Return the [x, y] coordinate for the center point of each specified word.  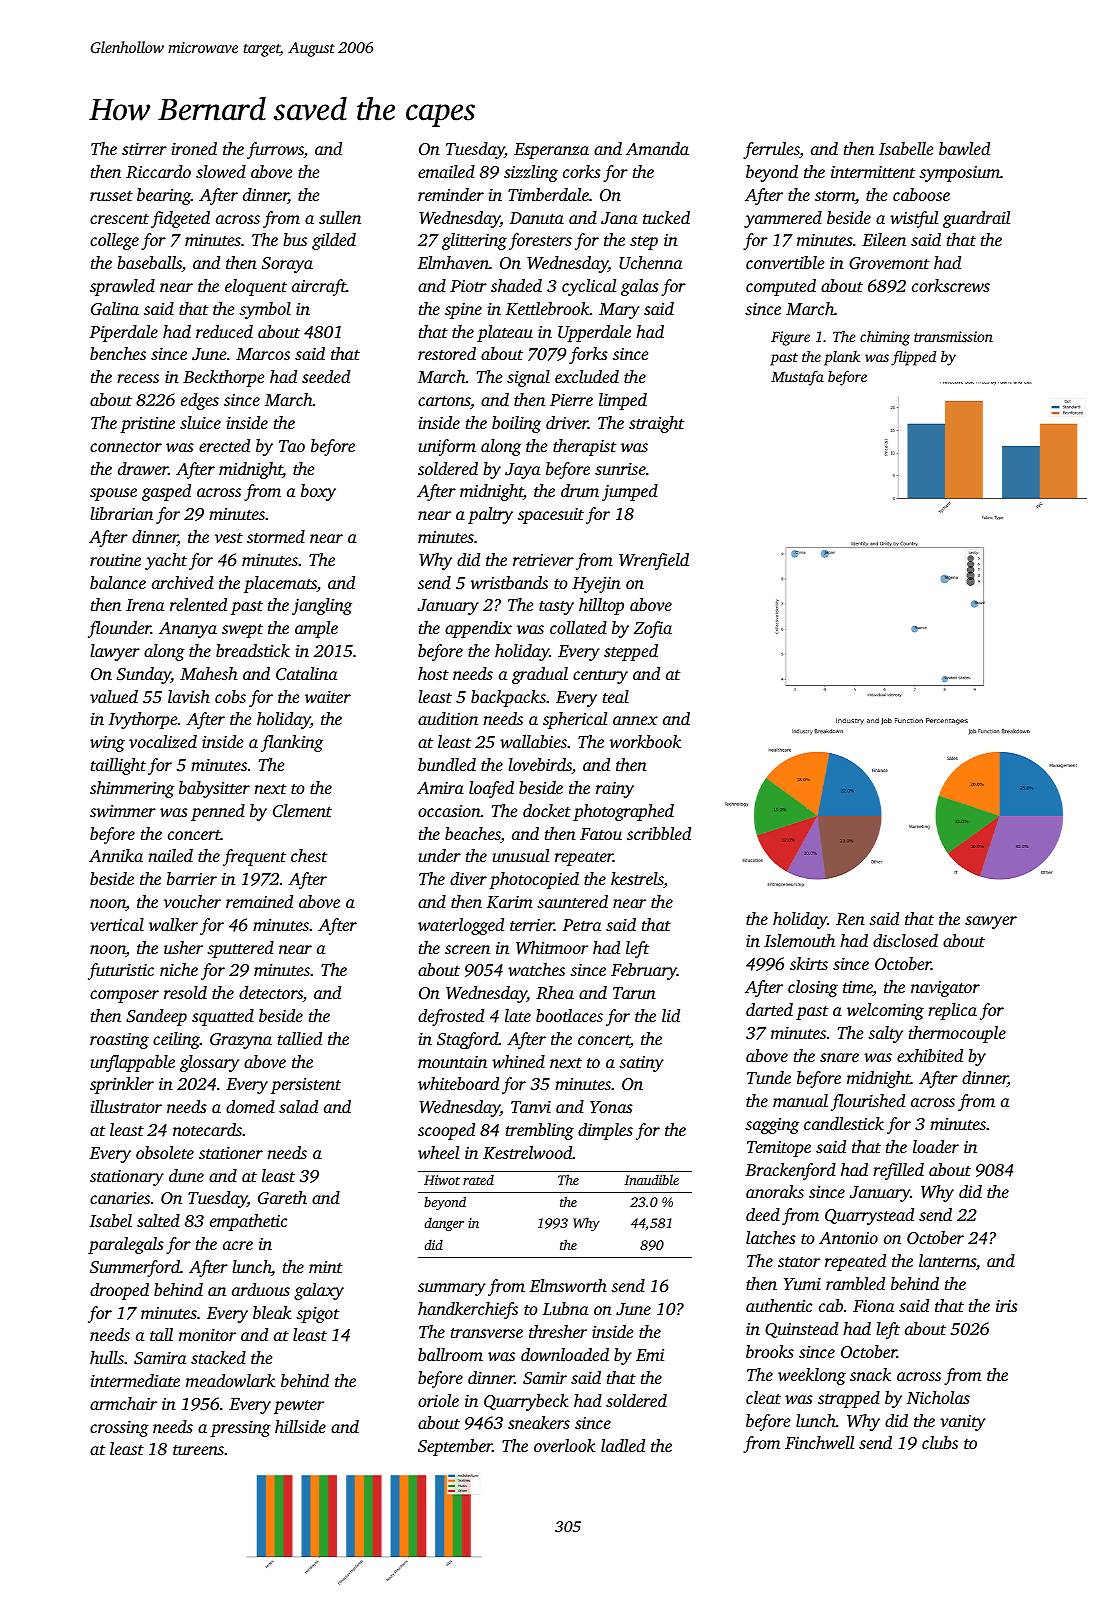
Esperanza [551, 151]
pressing [240, 1429]
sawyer [991, 922]
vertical [117, 924]
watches [536, 969]
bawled [964, 148]
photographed [623, 812]
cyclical [589, 287]
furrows [275, 150]
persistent [306, 1086]
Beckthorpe [223, 378]
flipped [913, 358]
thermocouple [957, 1034]
